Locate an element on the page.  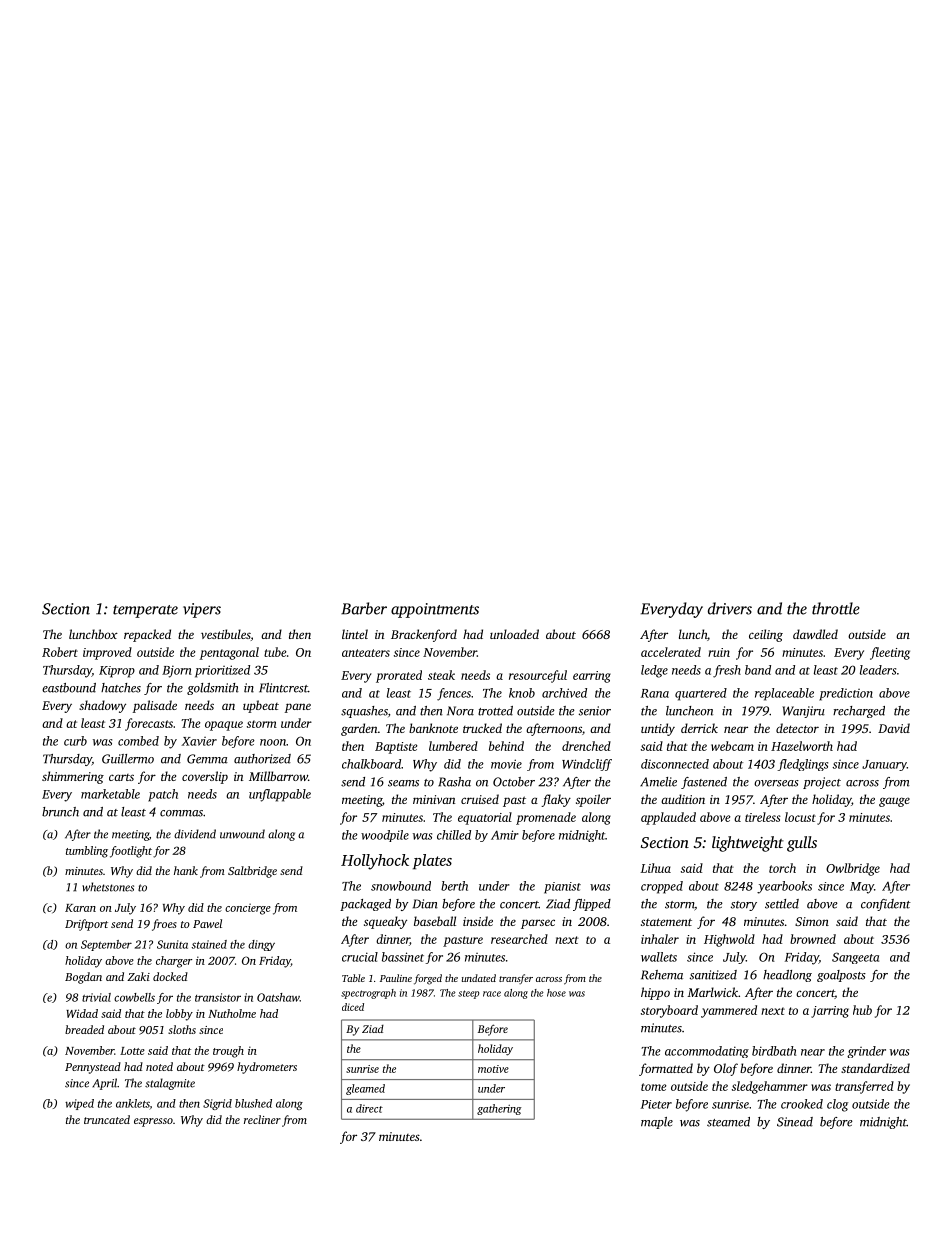
gulls is located at coordinates (802, 844).
